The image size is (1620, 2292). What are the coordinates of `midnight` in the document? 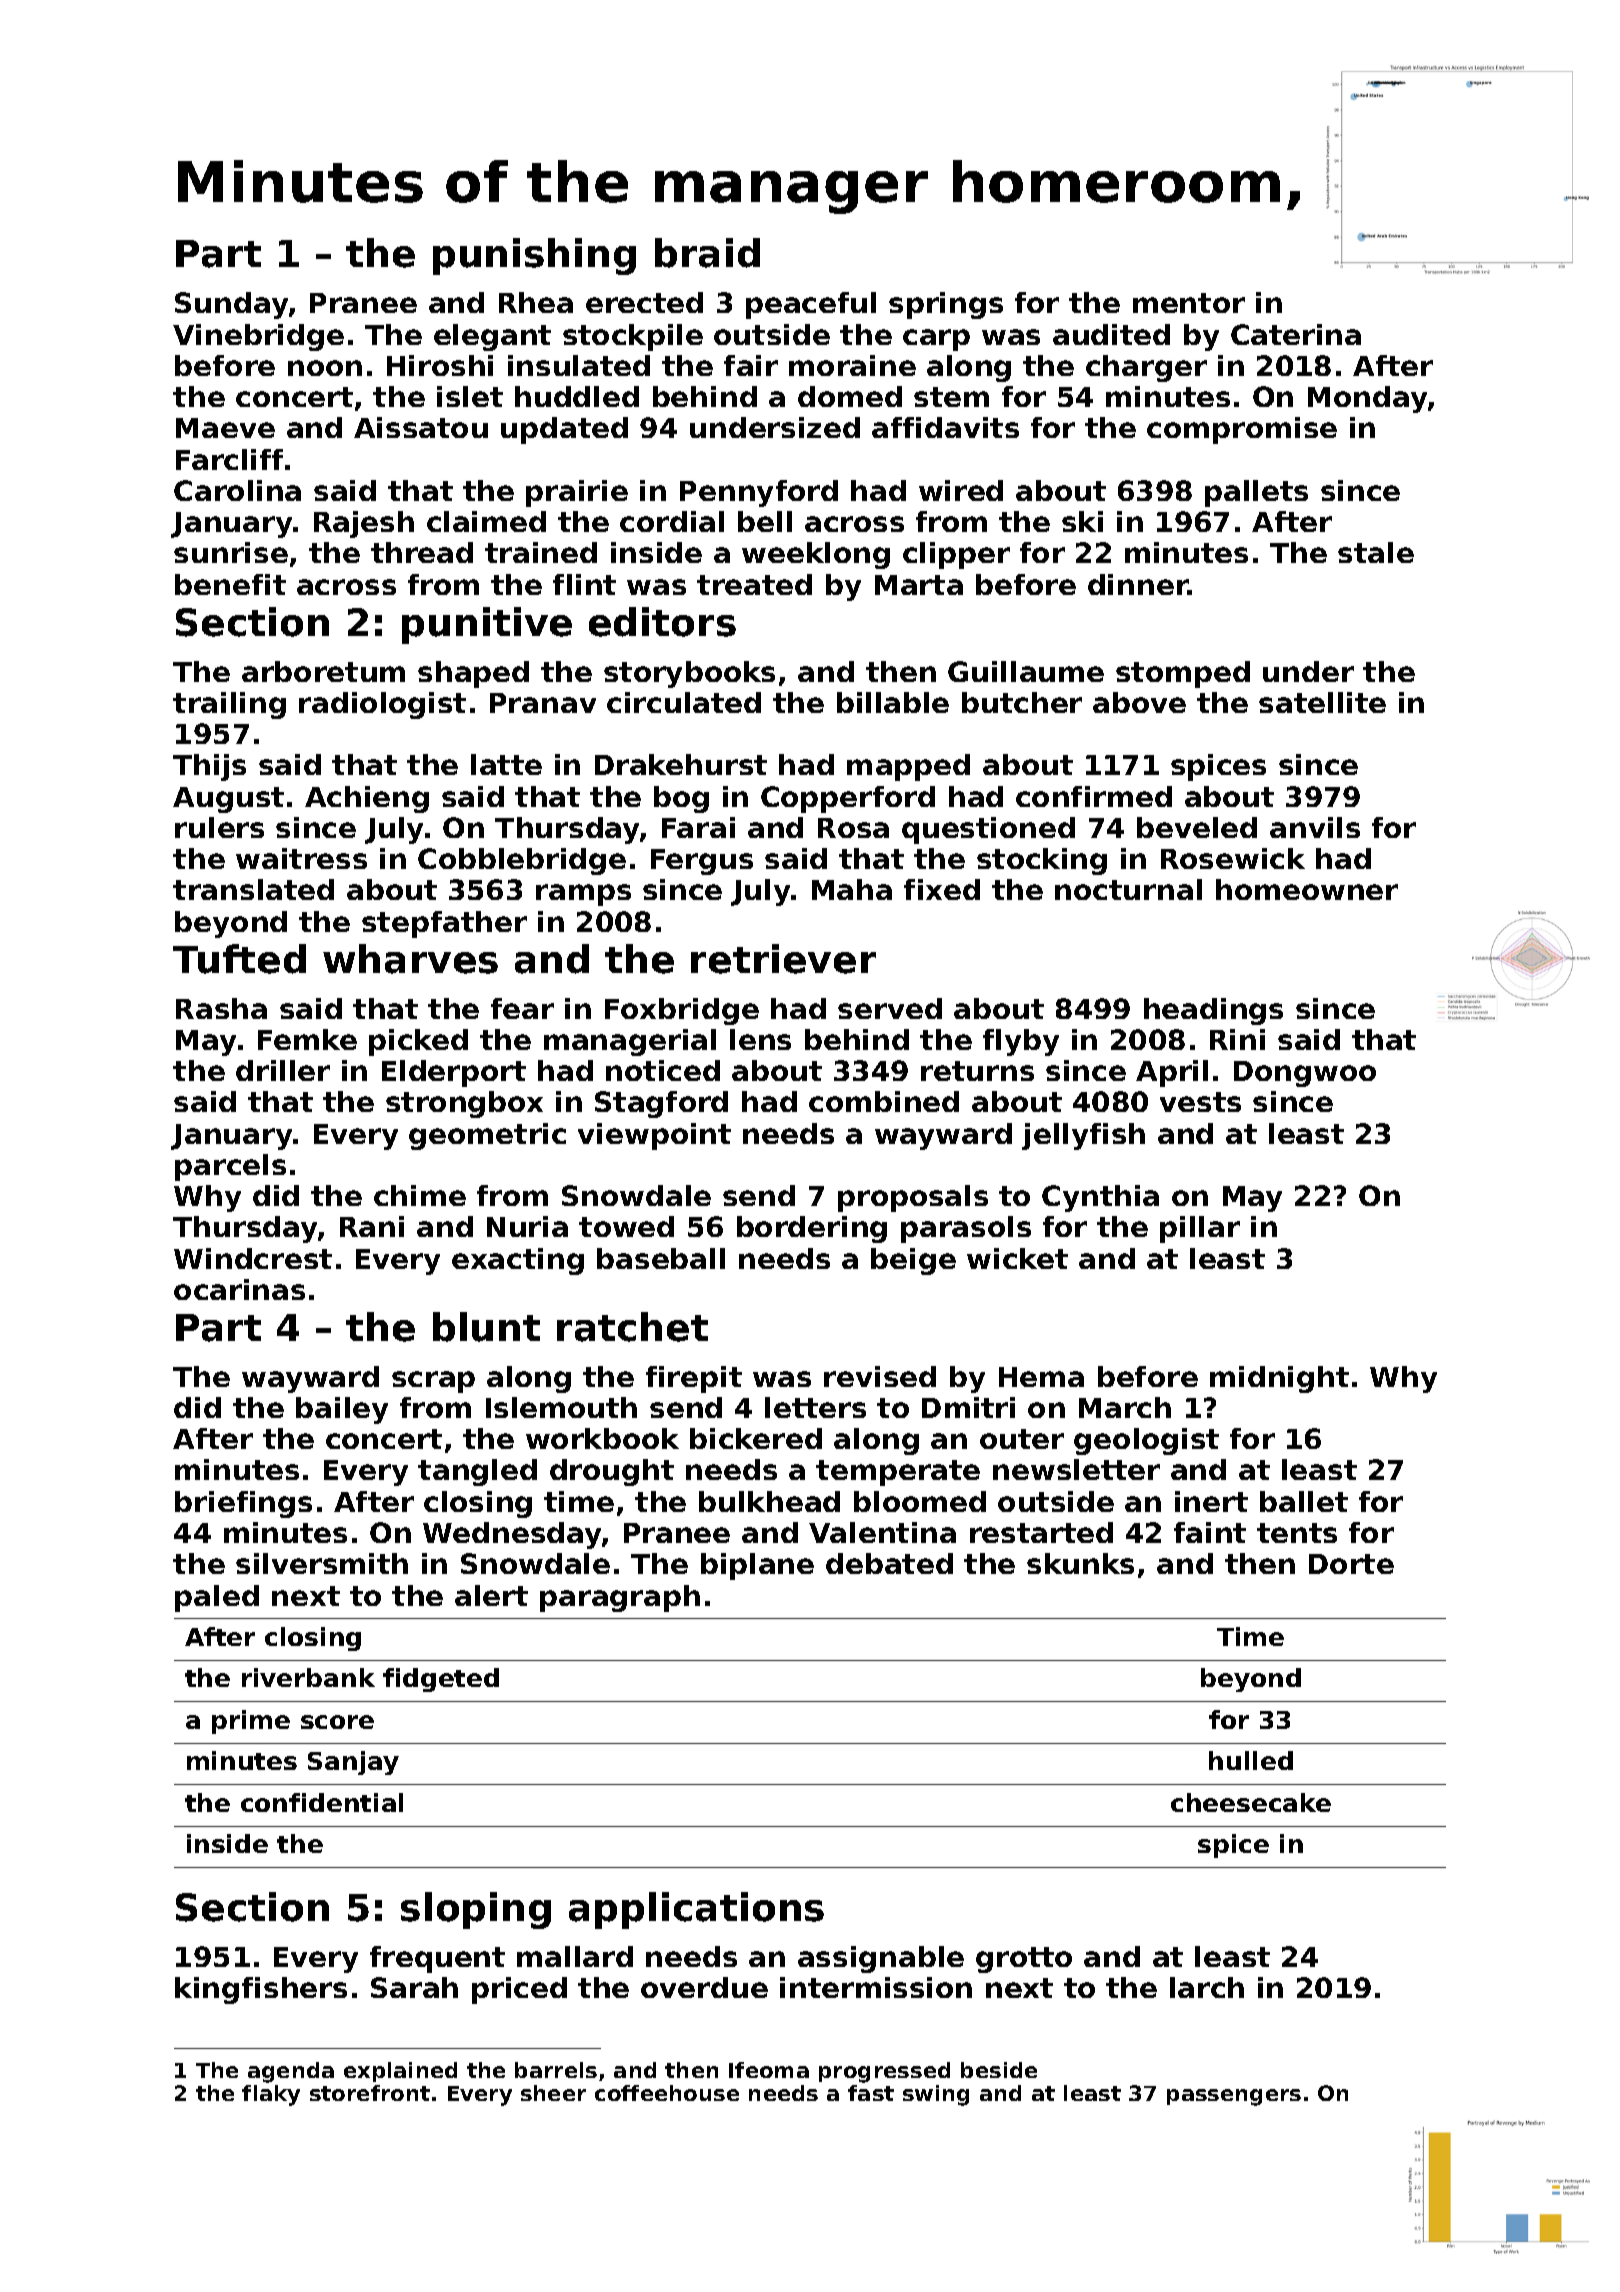 It's located at (1279, 1379).
